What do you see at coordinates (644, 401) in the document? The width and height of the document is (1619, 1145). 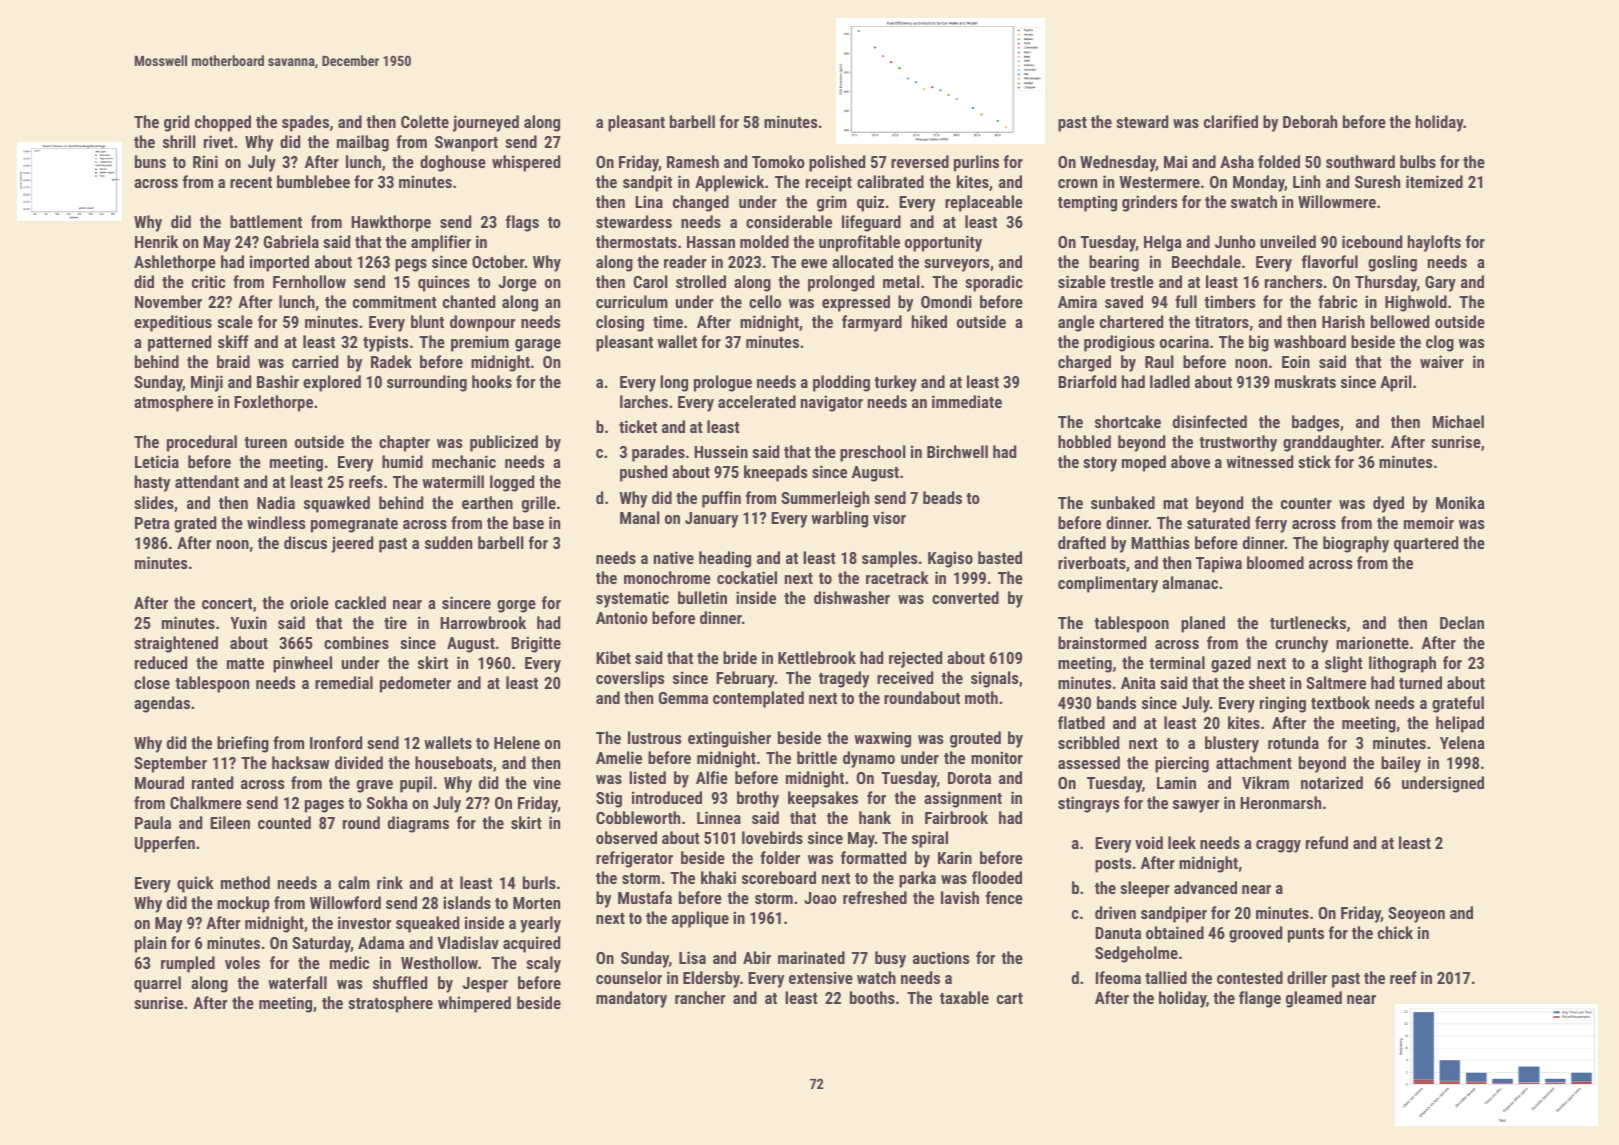 I see `larches` at bounding box center [644, 401].
